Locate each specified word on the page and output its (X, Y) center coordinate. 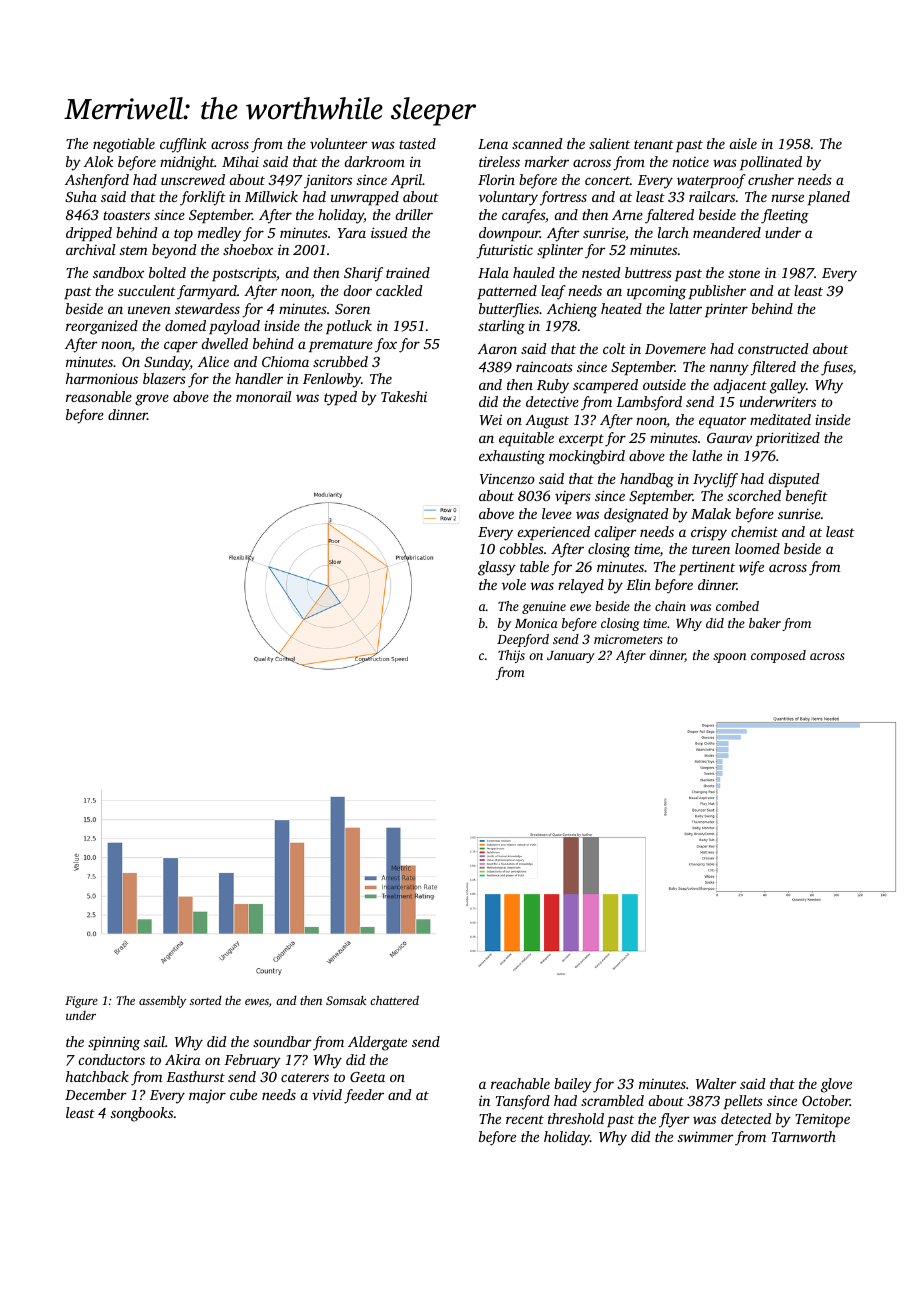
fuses (837, 368)
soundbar (282, 1041)
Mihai (240, 161)
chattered (394, 1000)
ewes (257, 1002)
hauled (534, 272)
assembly (162, 1002)
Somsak (346, 1000)
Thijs (511, 656)
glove (836, 1085)
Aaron (497, 349)
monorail (263, 396)
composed (778, 656)
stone (744, 273)
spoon (729, 658)
